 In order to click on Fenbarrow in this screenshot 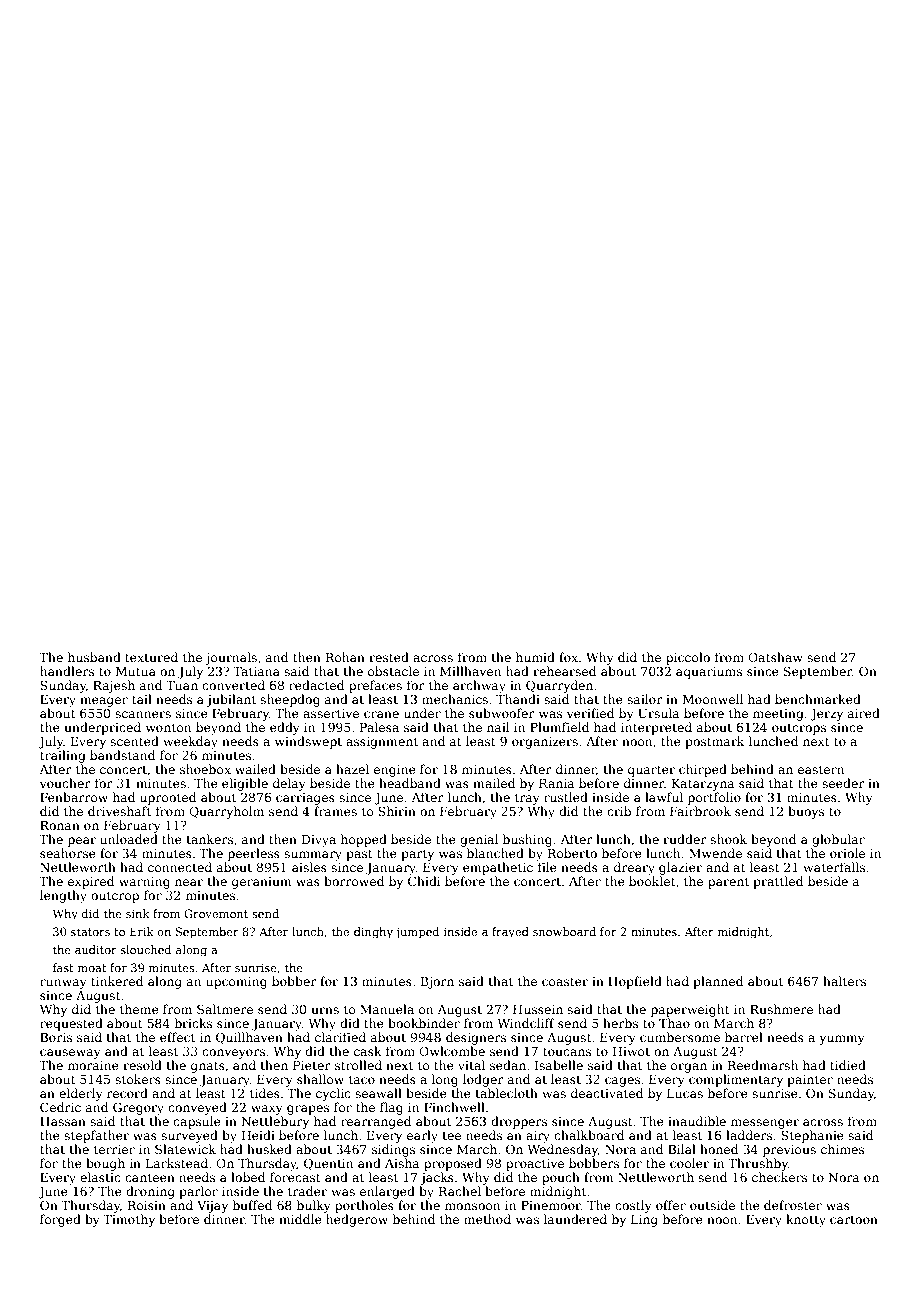, I will do `click(74, 797)`.
